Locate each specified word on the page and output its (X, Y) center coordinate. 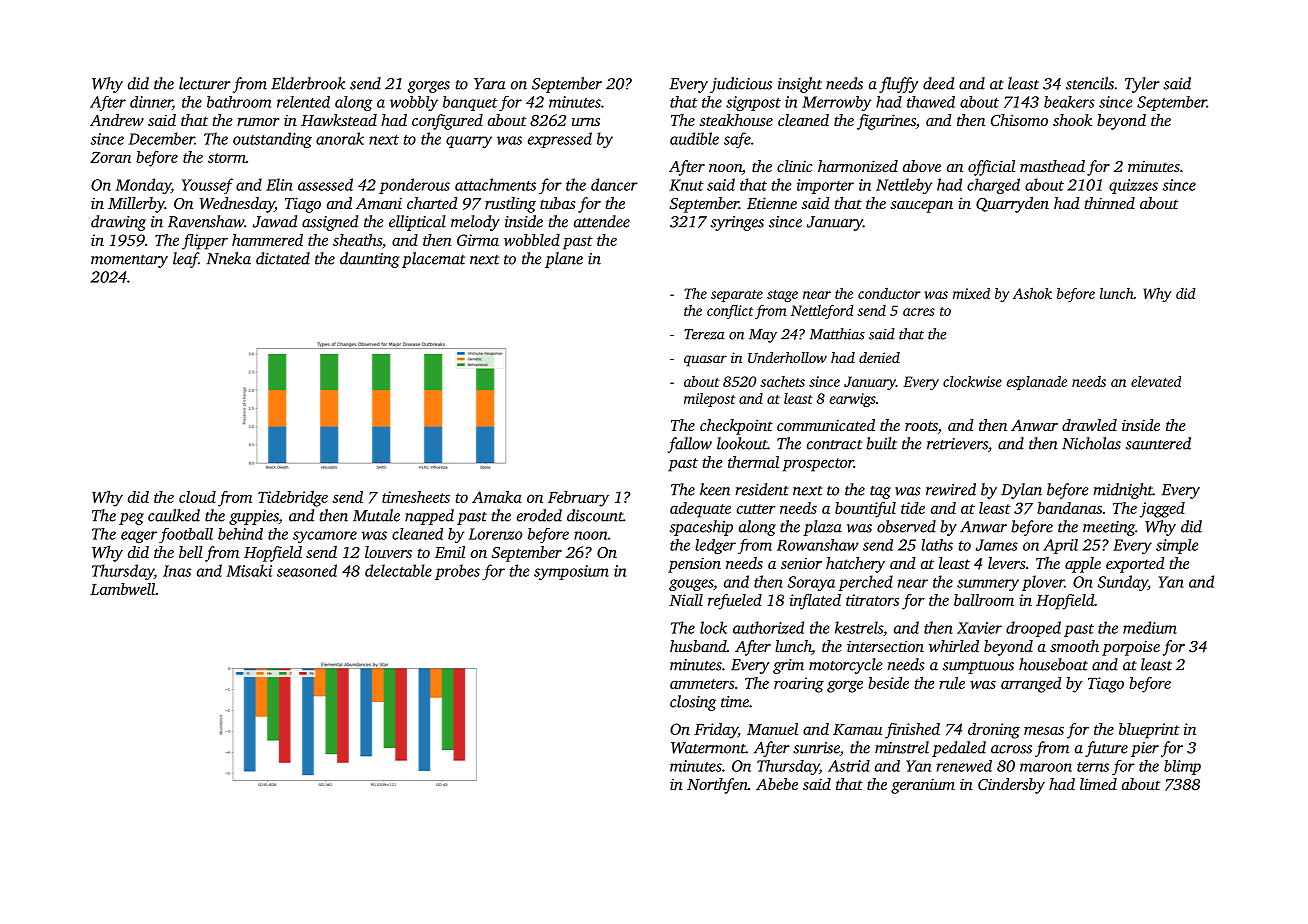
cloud (197, 497)
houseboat (1053, 664)
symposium (571, 572)
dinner (151, 103)
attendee (602, 221)
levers (1006, 563)
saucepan (921, 207)
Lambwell (122, 589)
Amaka (497, 497)
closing (693, 703)
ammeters (702, 684)
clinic (794, 166)
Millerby (136, 205)
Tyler (1142, 85)
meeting (1109, 528)
